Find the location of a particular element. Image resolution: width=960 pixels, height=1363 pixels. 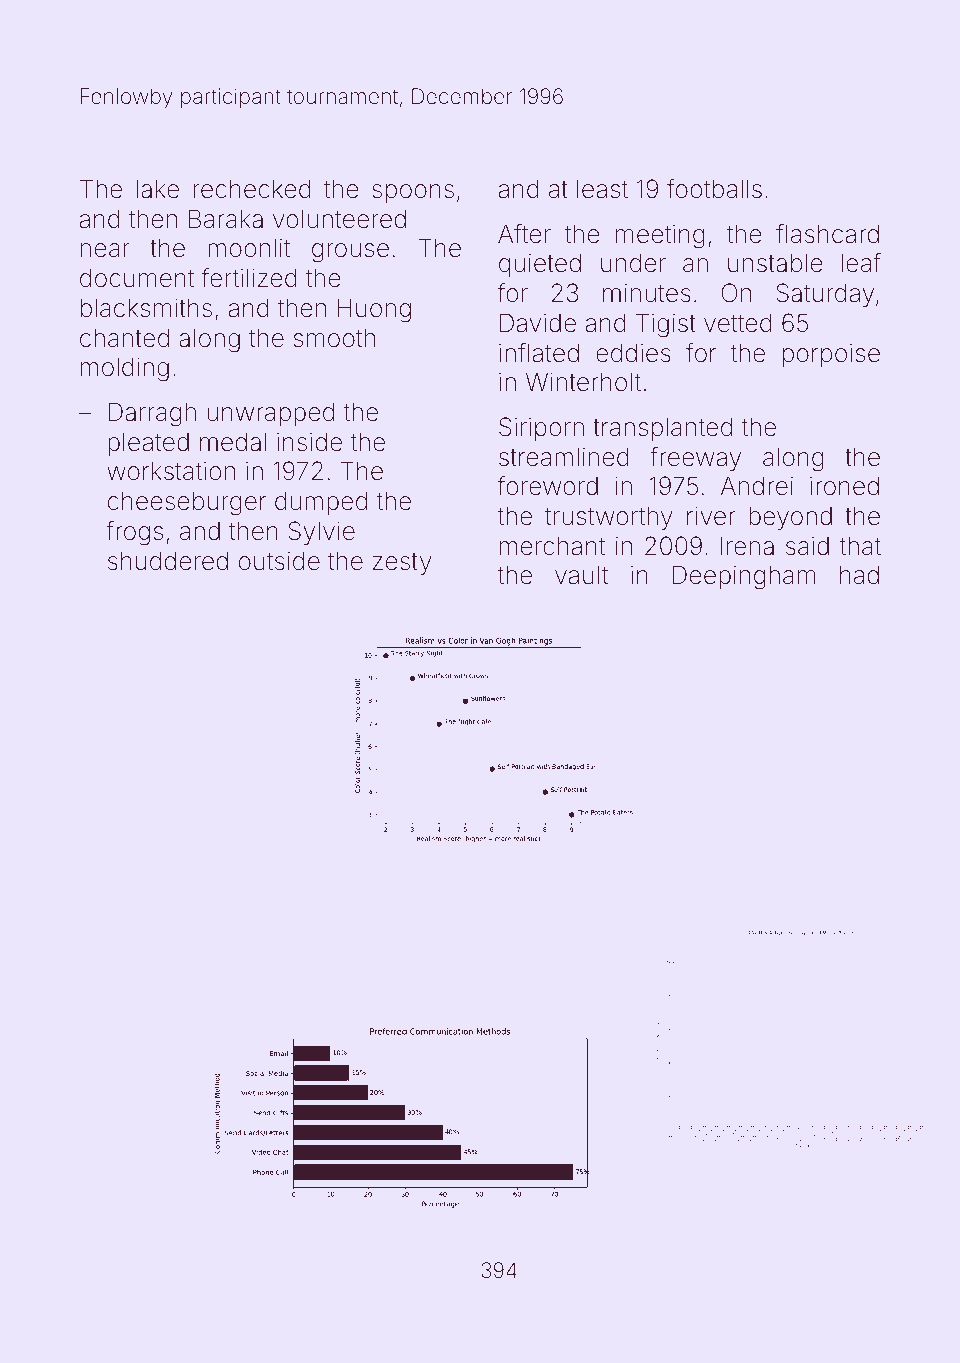

outside is located at coordinates (279, 561).
